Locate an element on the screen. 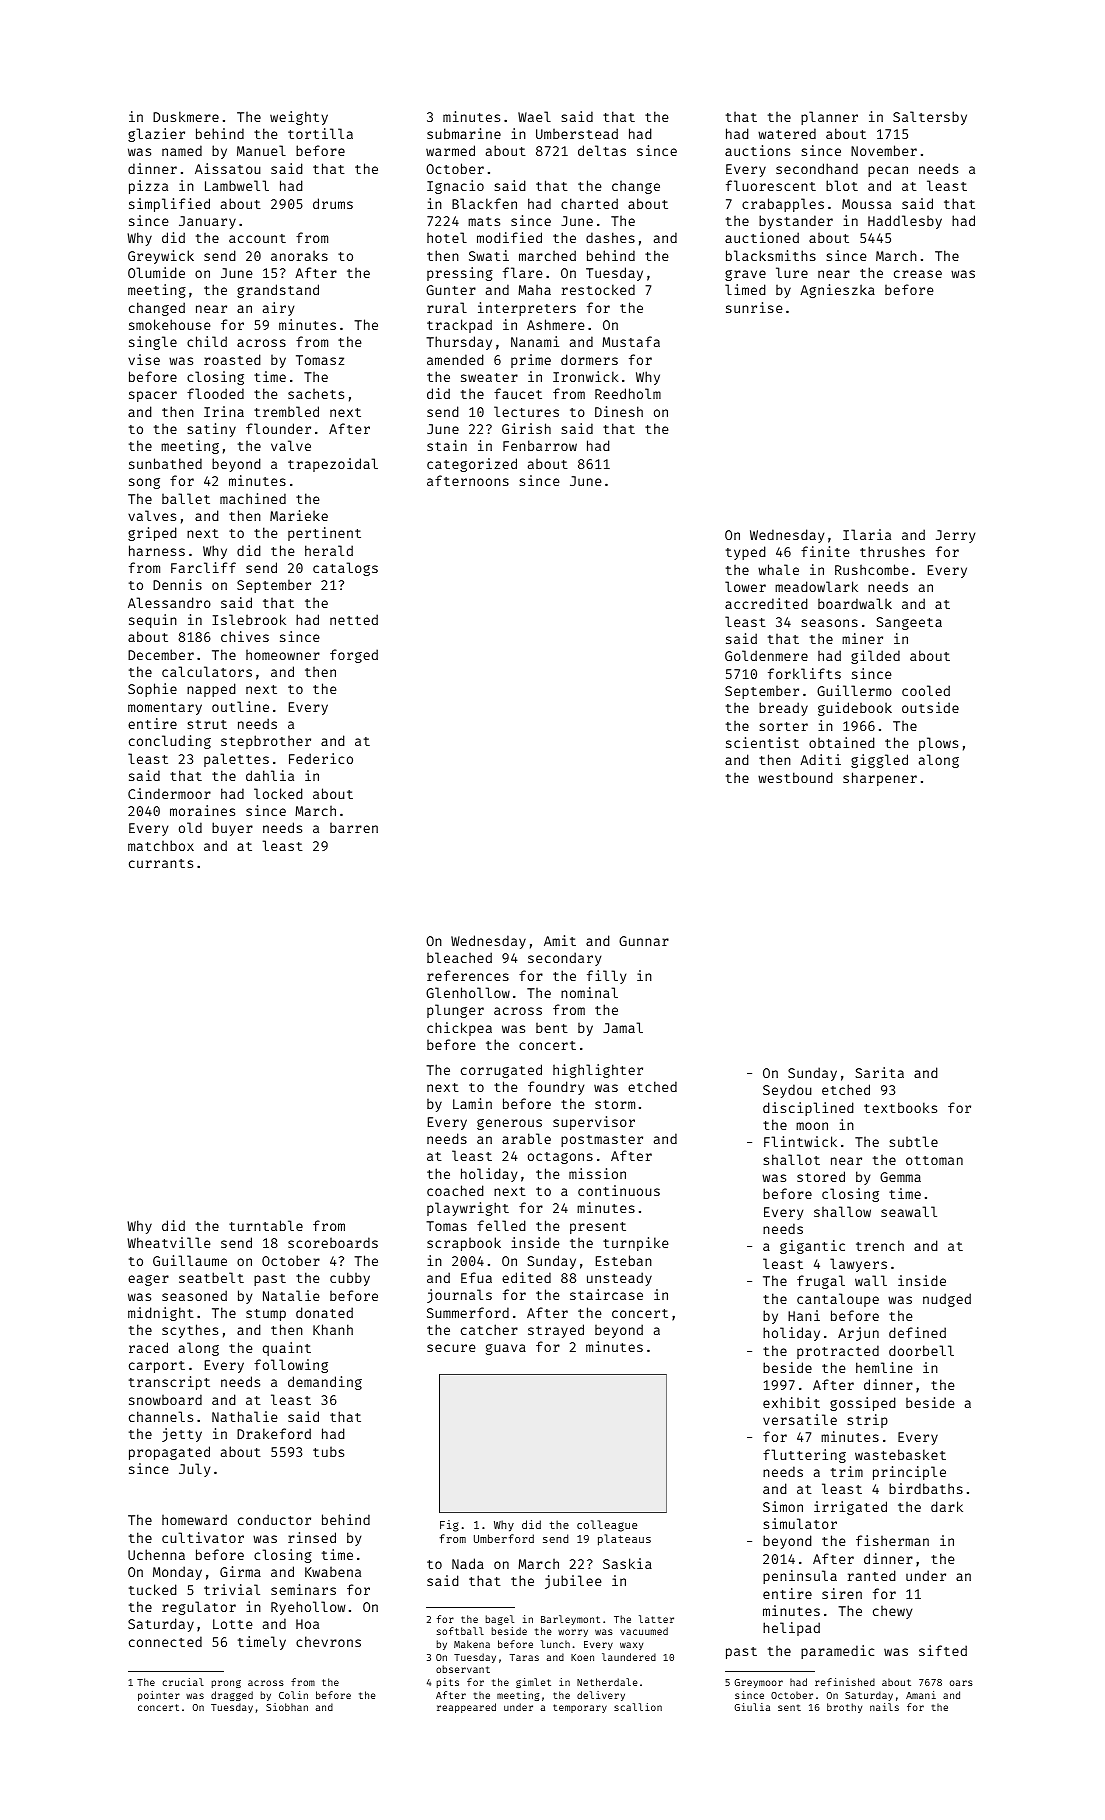  netted is located at coordinates (354, 619).
